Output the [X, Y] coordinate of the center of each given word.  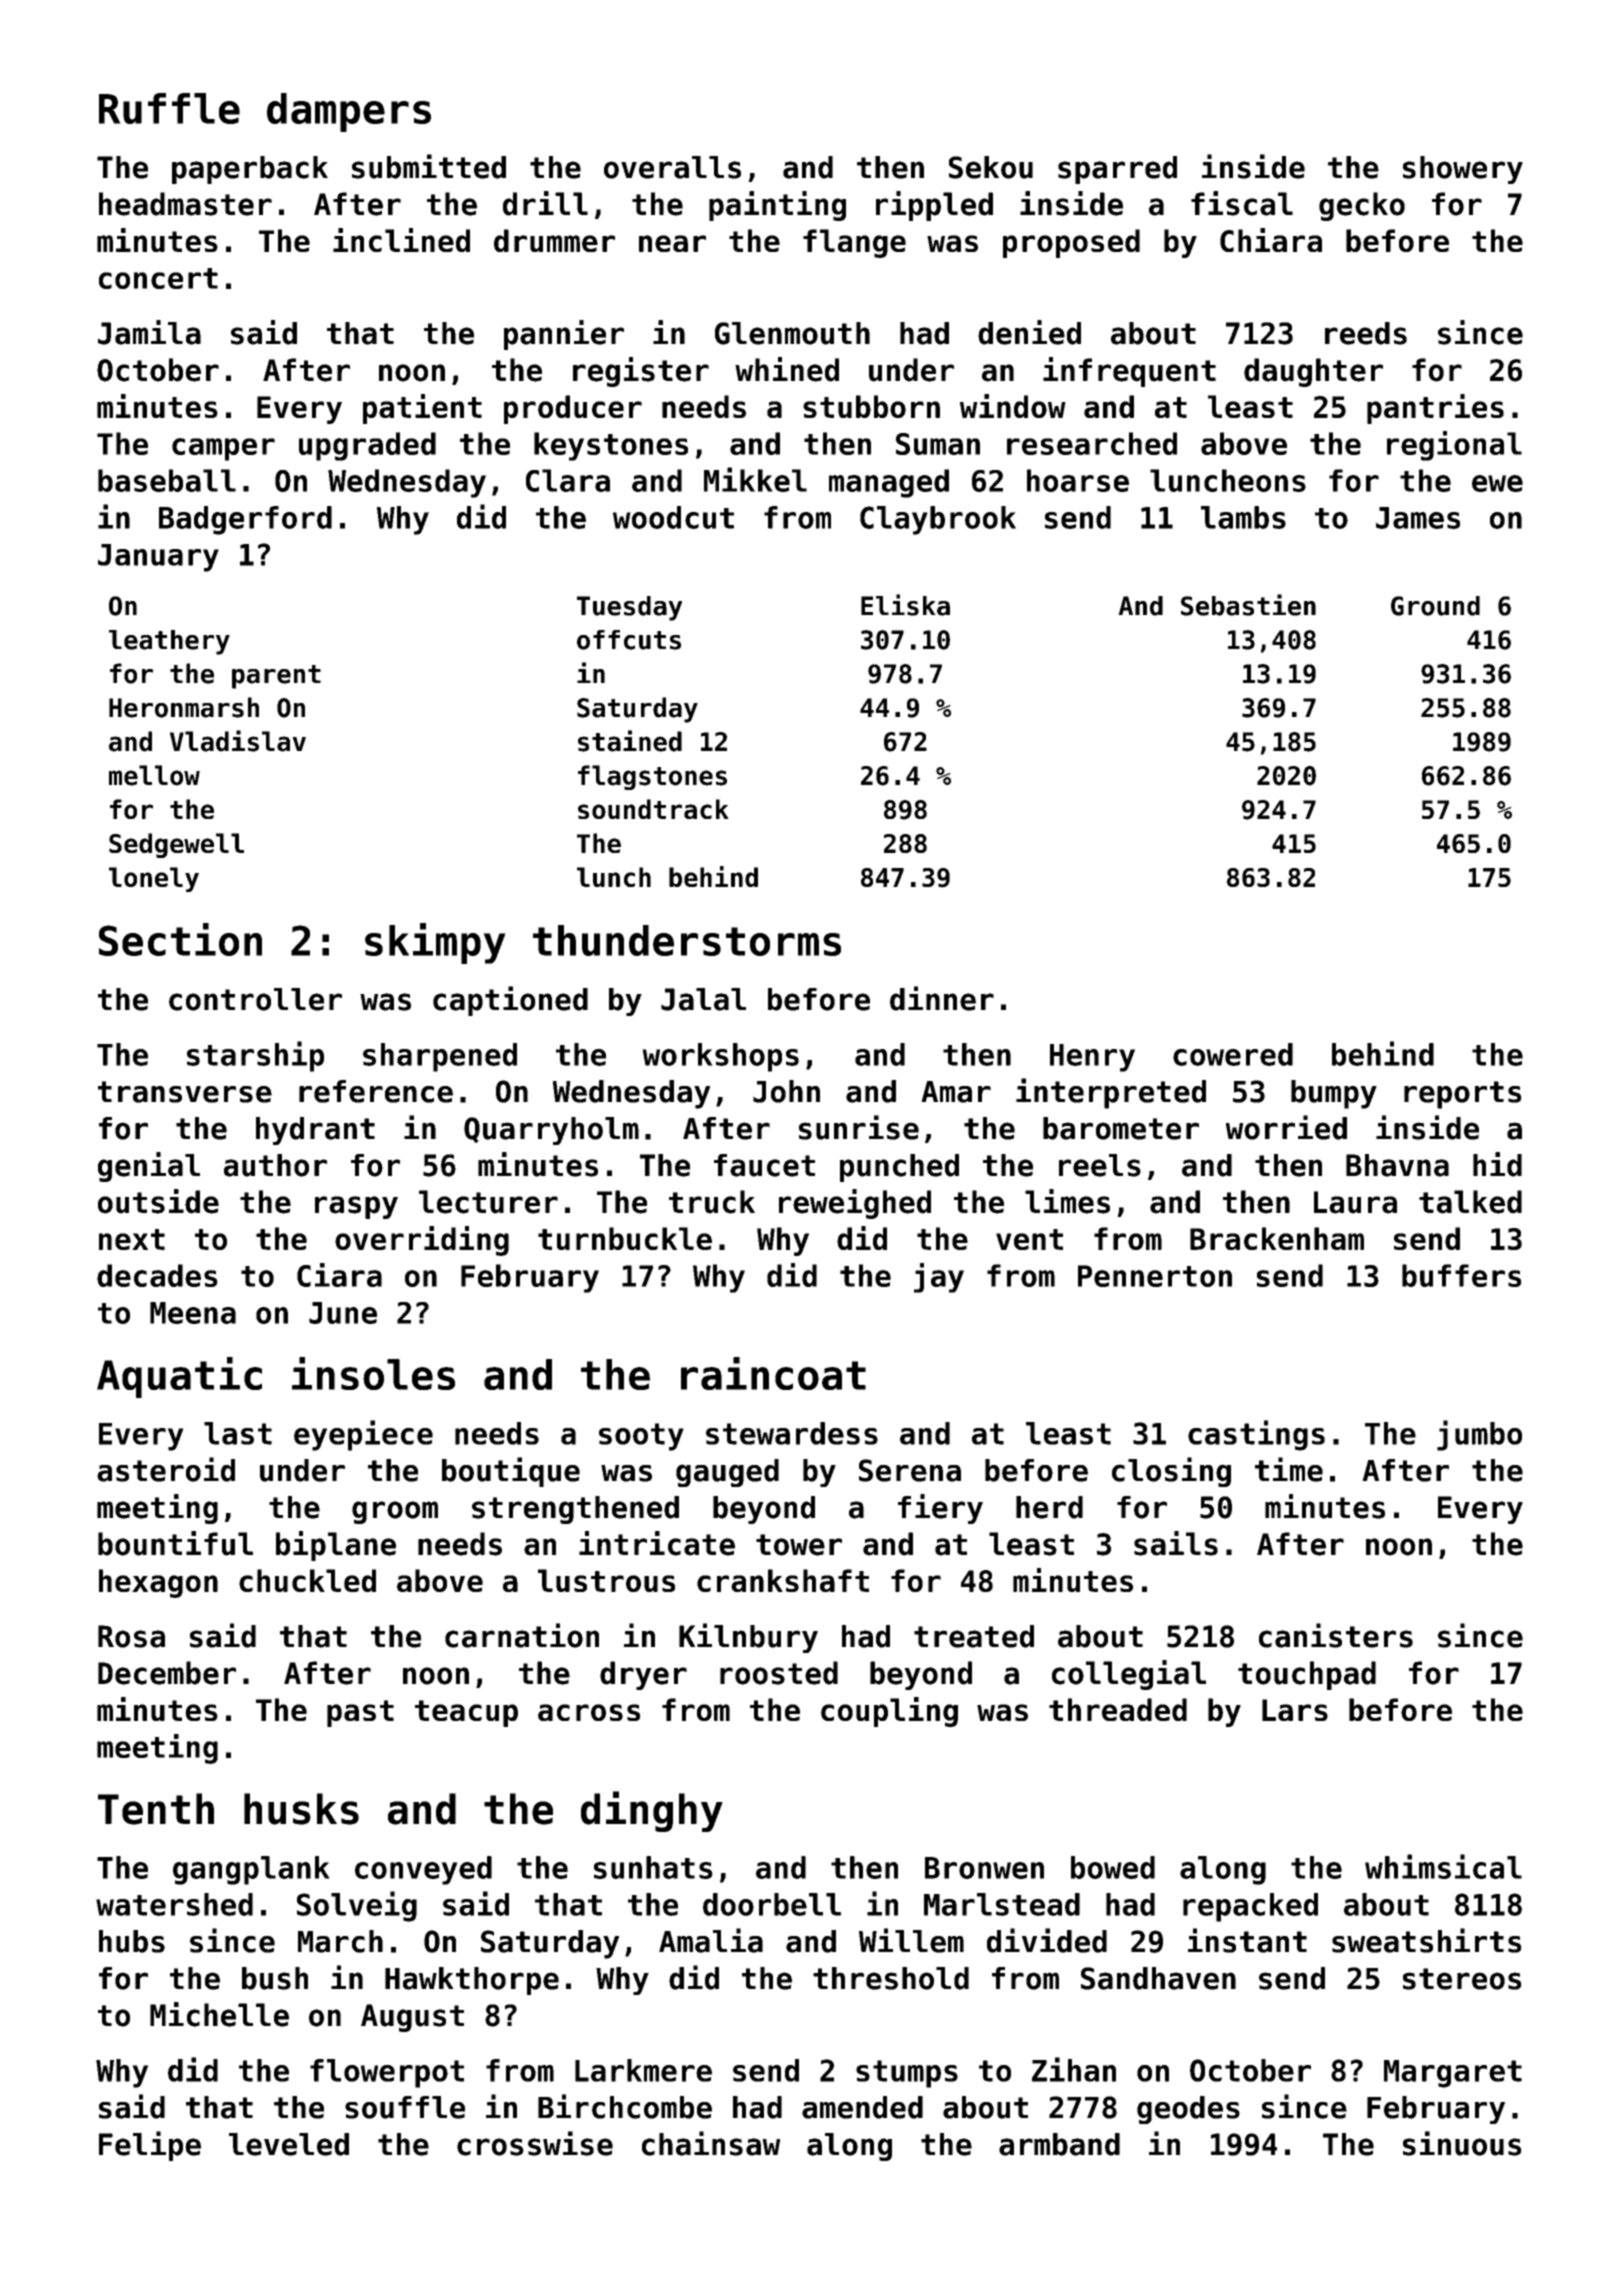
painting [777, 206]
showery [1463, 170]
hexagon [158, 1583]
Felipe [150, 2146]
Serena [910, 1470]
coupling [889, 1712]
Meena [193, 1313]
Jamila [149, 332]
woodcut [673, 517]
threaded [1118, 1709]
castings [1256, 1435]
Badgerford [245, 520]
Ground [1435, 606]
